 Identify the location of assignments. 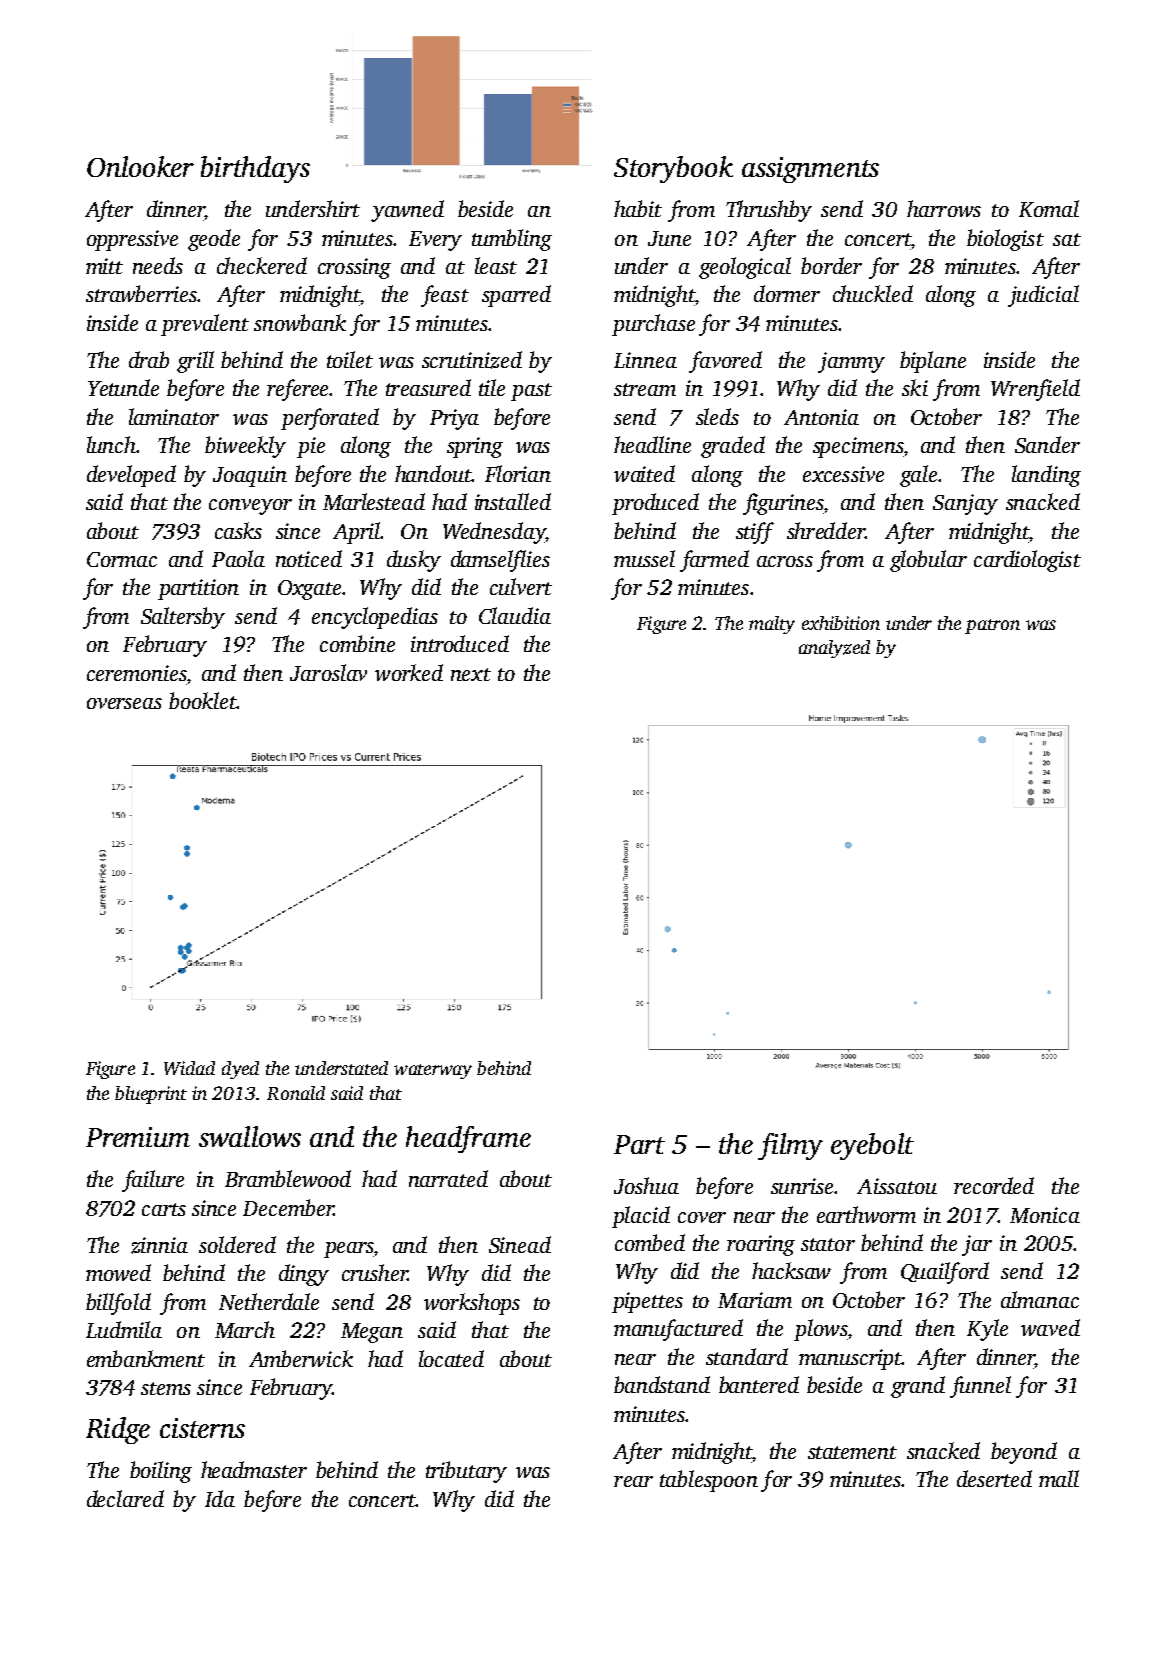
(810, 170).
